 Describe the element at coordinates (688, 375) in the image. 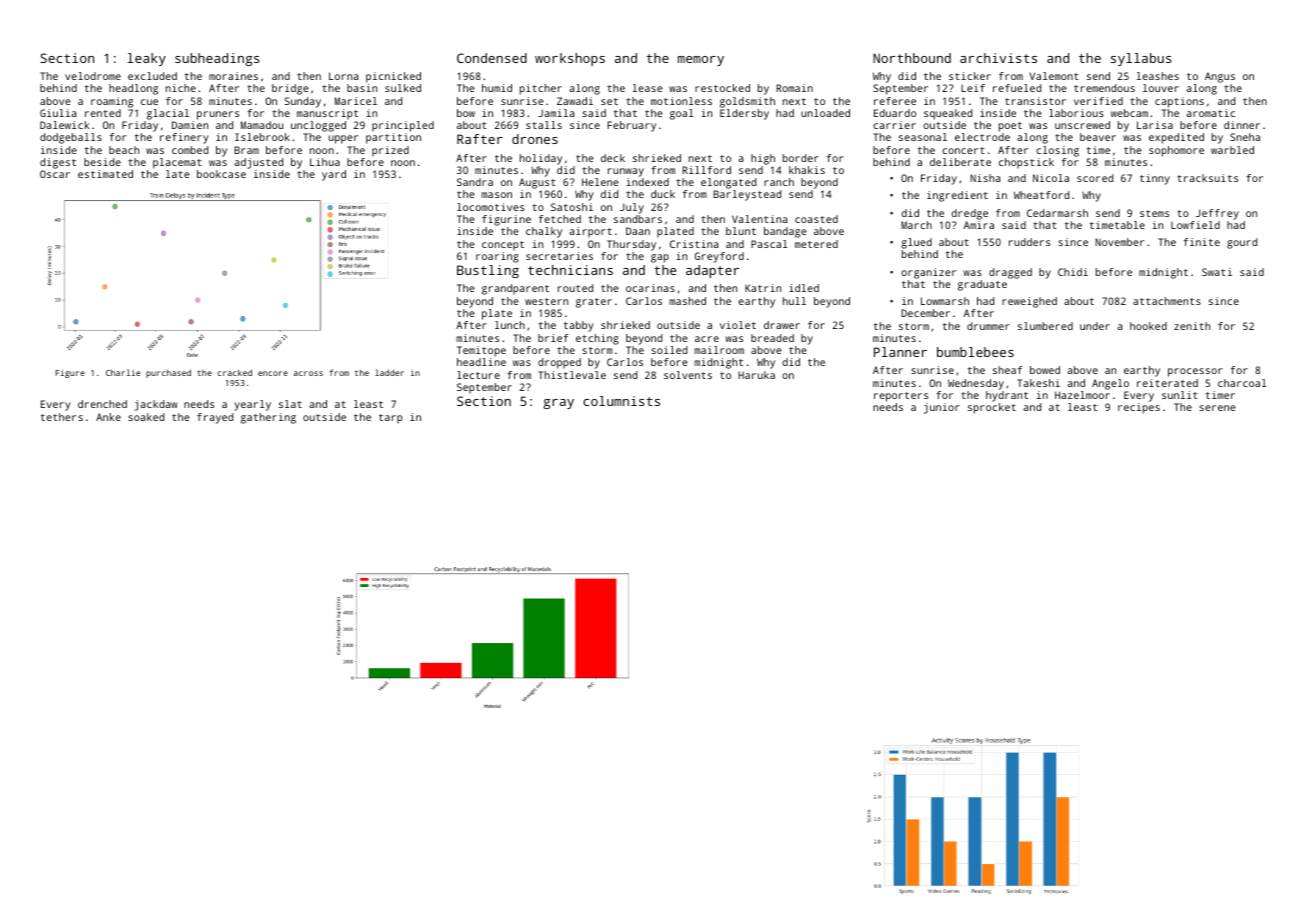

I see `solvents` at that location.
